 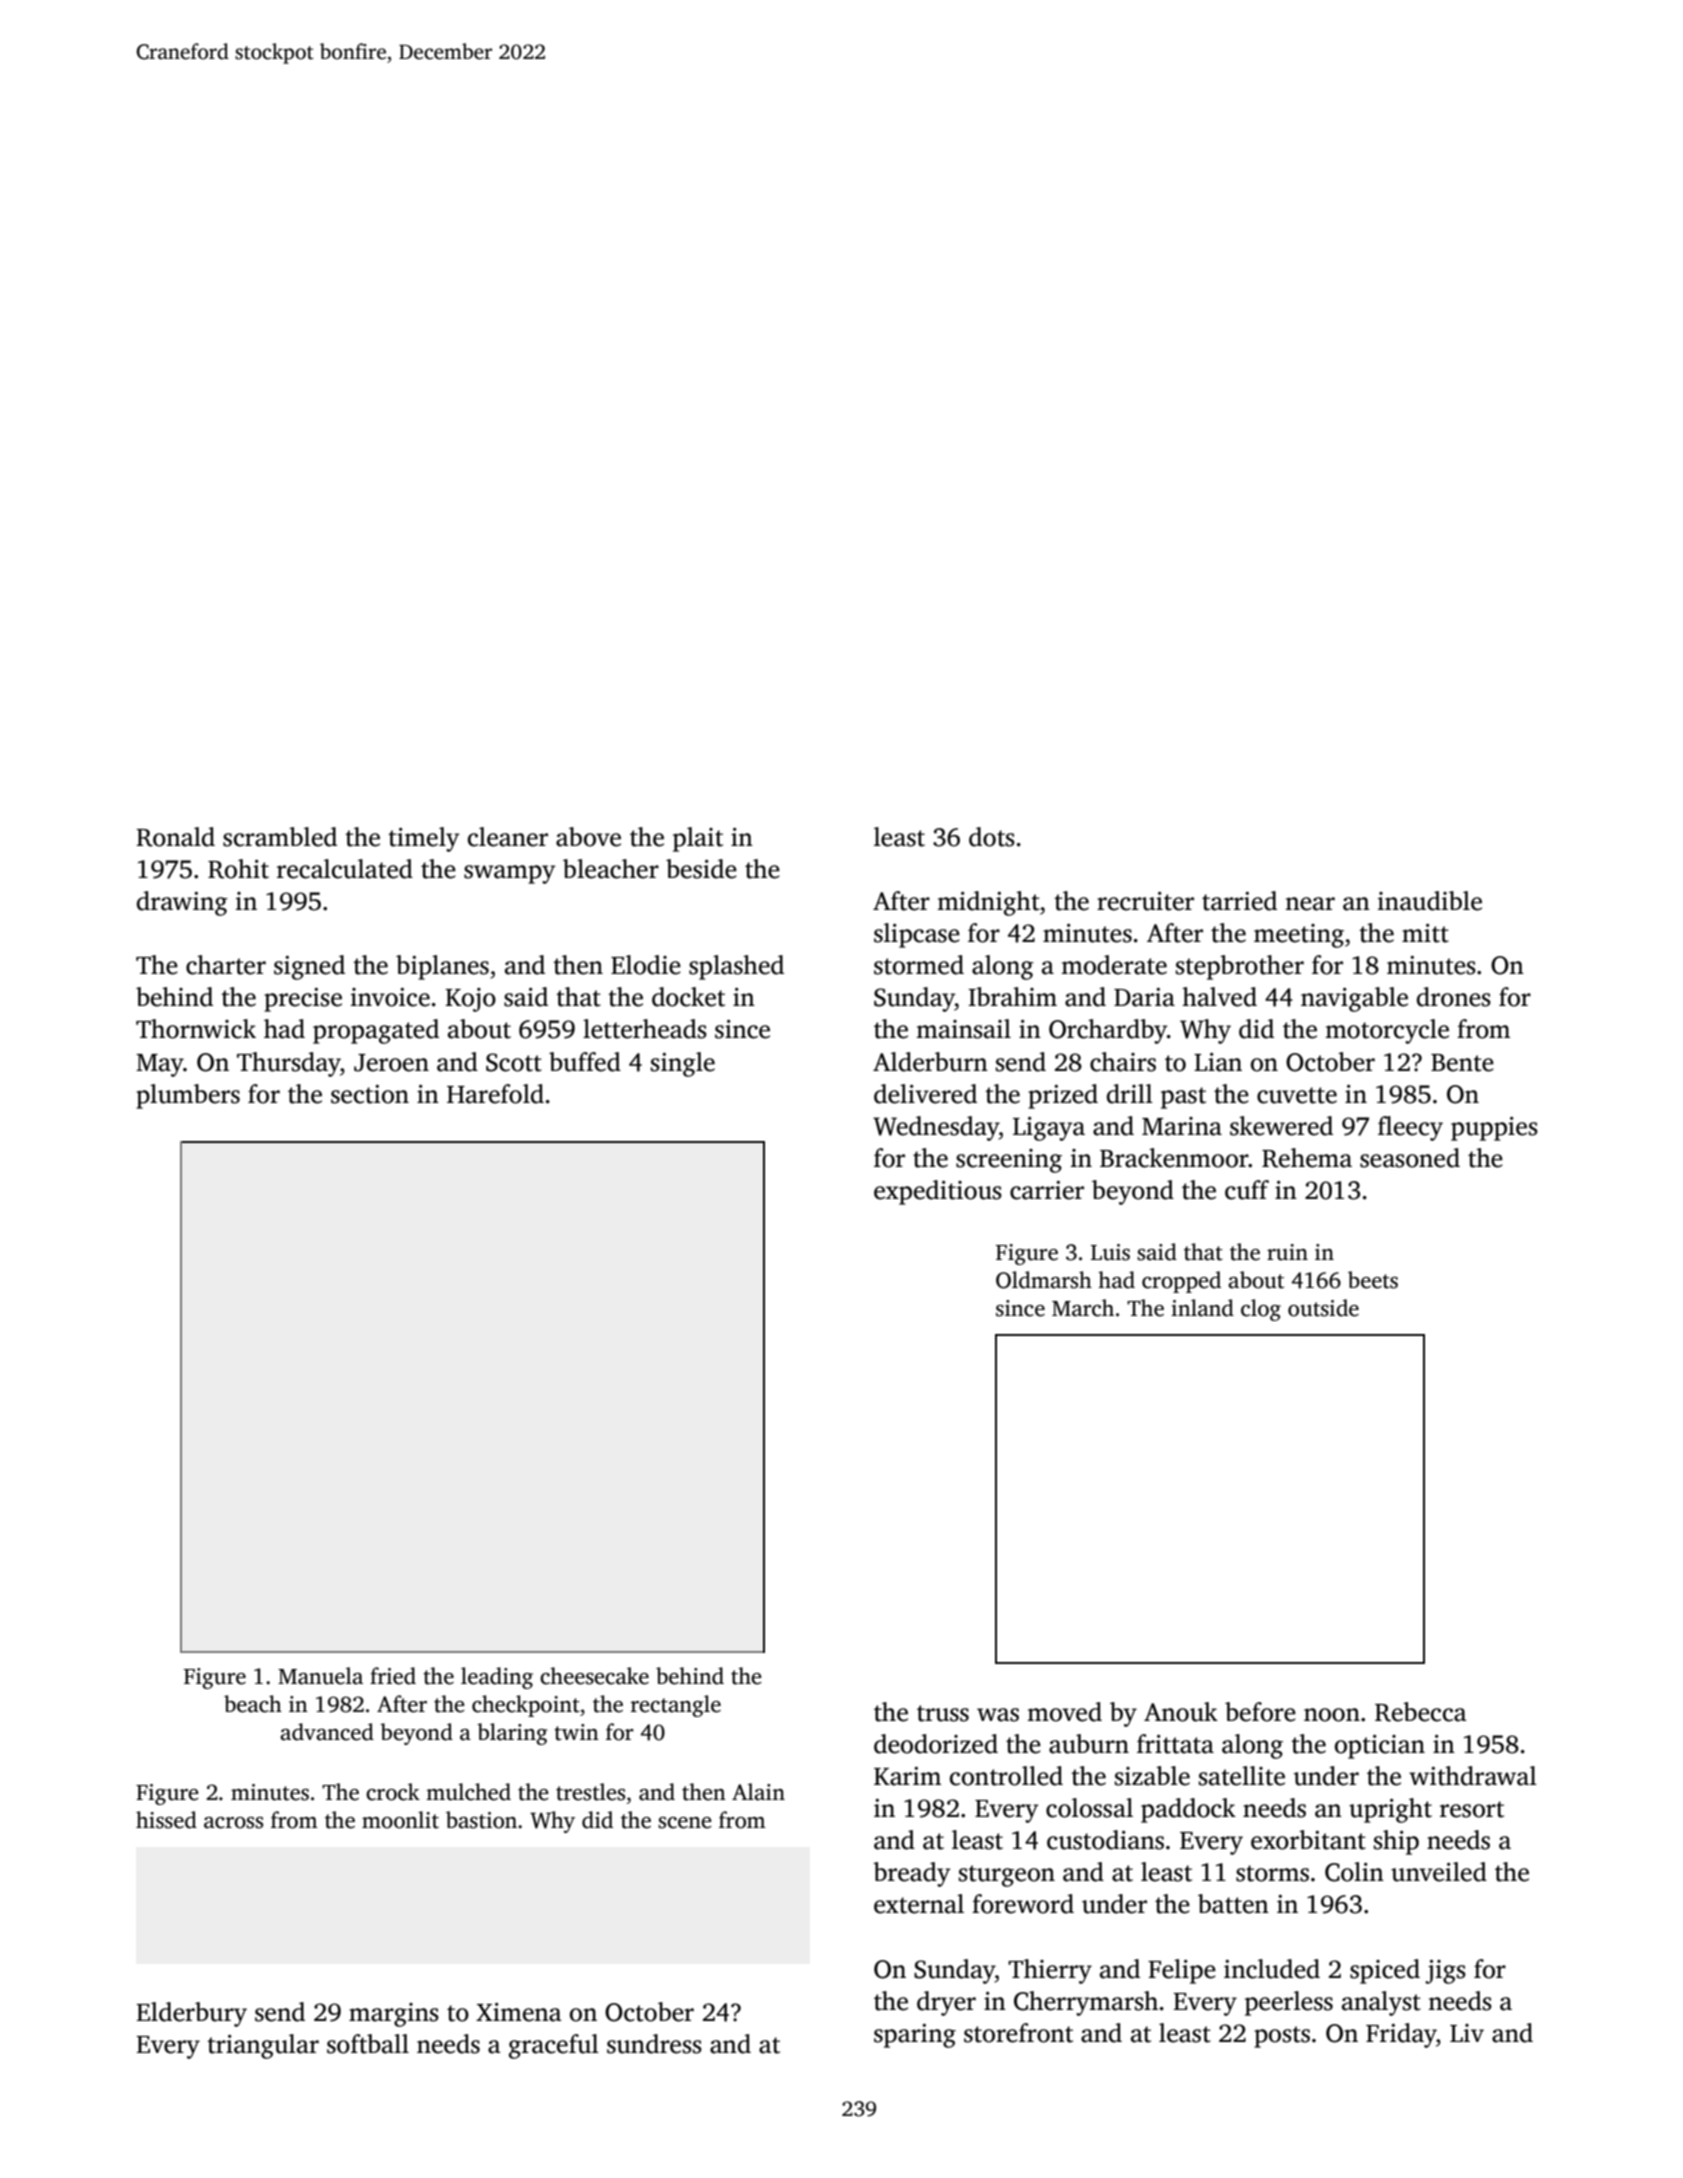 What do you see at coordinates (320, 1676) in the page?
I see `Manuela` at bounding box center [320, 1676].
